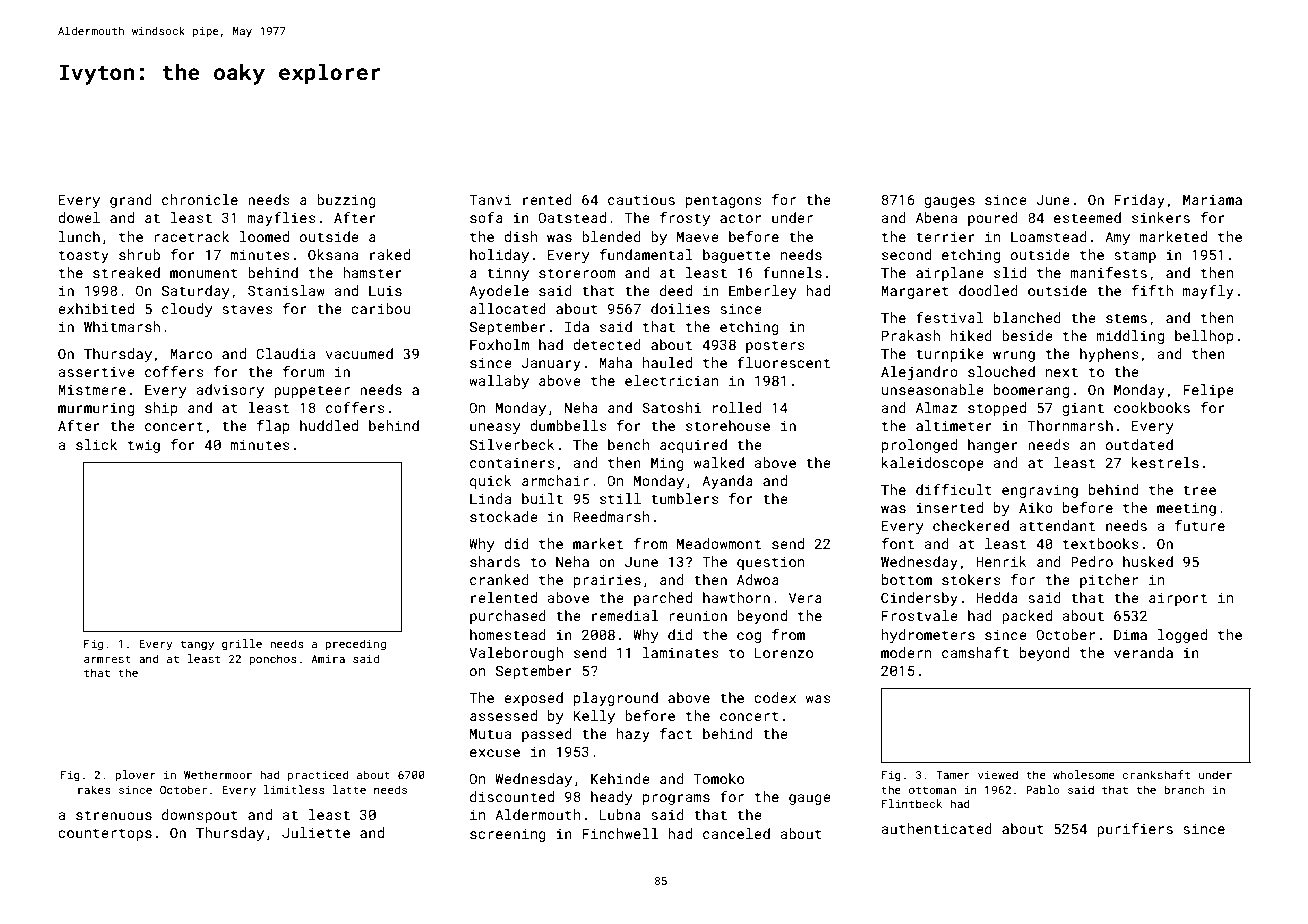 The image size is (1308, 924). What do you see at coordinates (936, 217) in the screenshot?
I see `Abena` at bounding box center [936, 217].
